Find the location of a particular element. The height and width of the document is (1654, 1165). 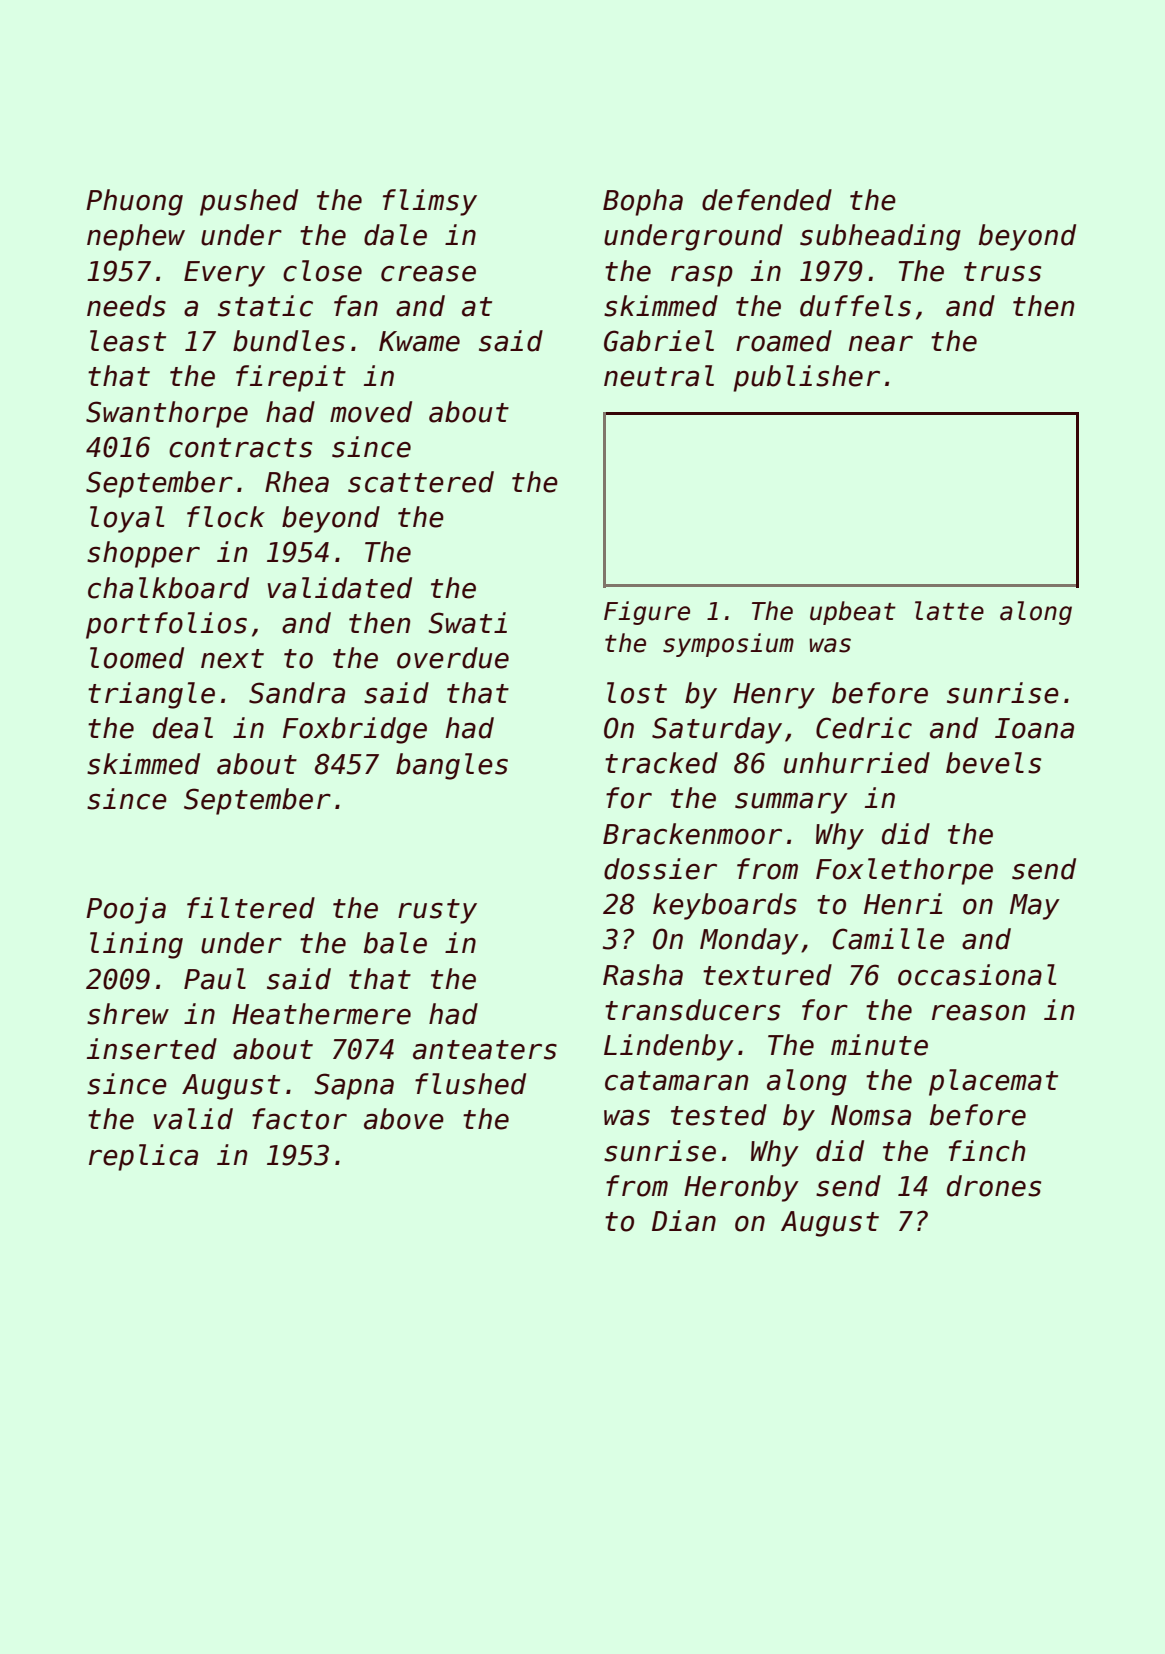

truss is located at coordinates (1002, 272).
